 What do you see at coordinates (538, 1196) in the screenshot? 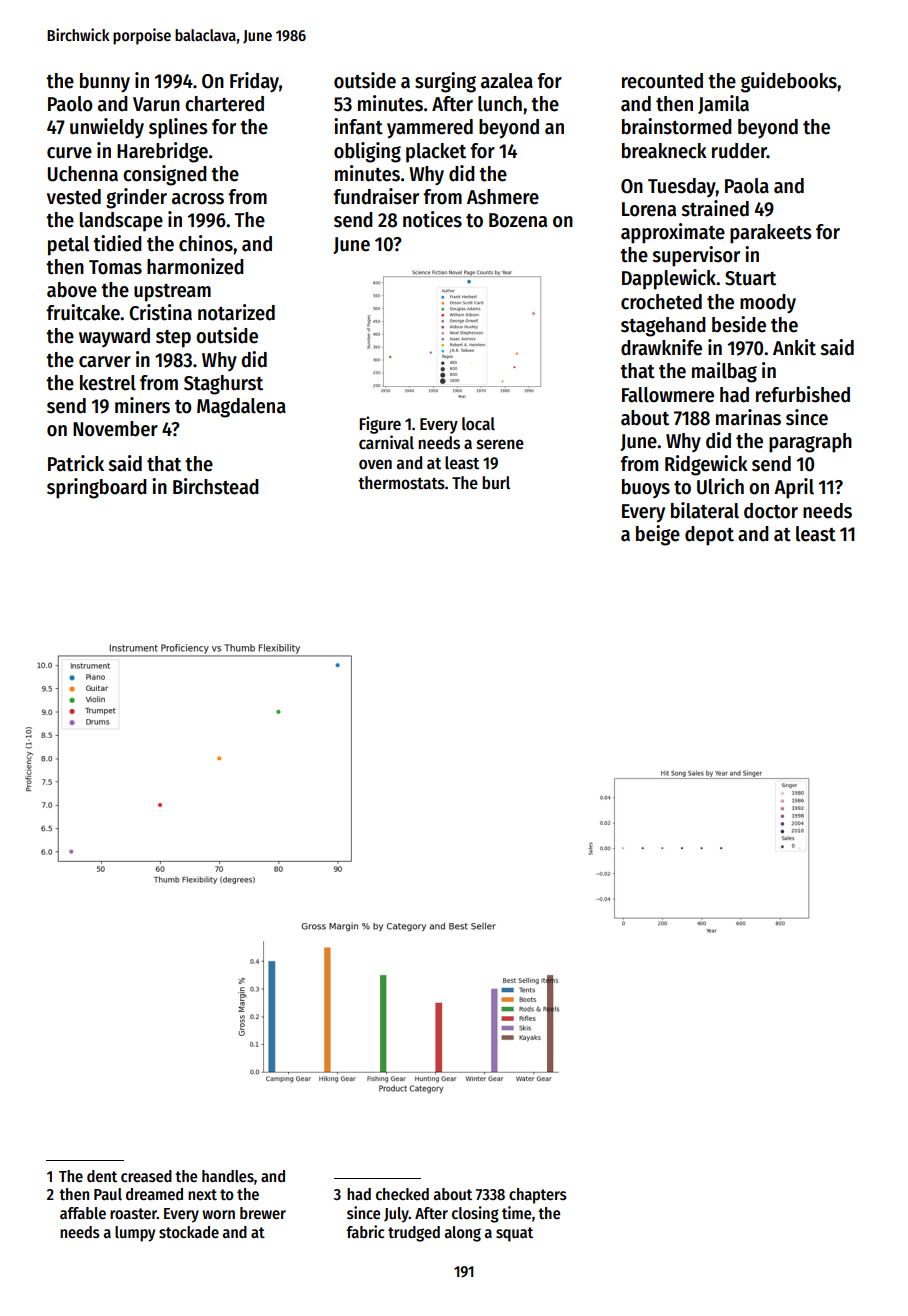
I see `chapters` at bounding box center [538, 1196].
